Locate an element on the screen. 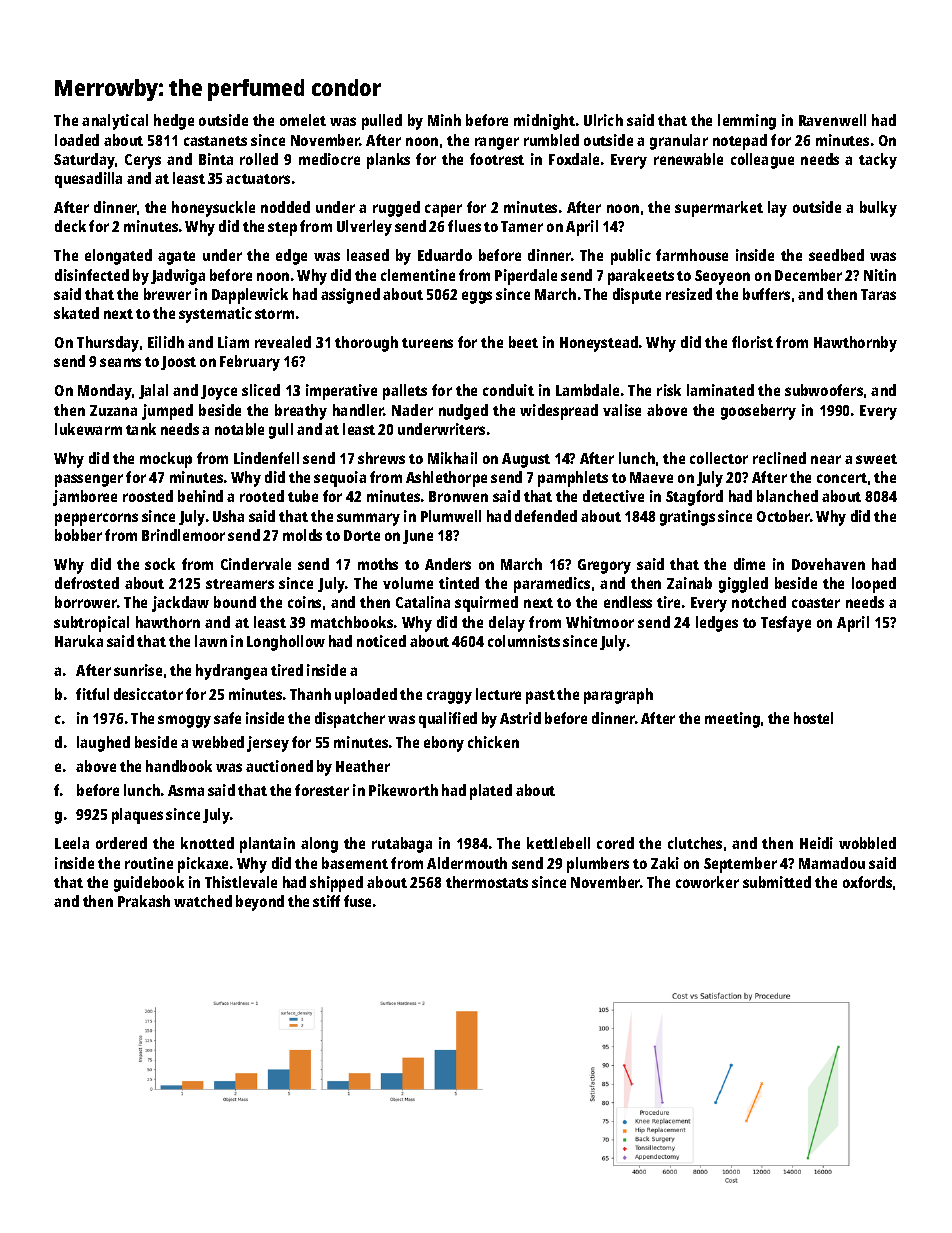 Image resolution: width=952 pixels, height=1233 pixels. Maeve is located at coordinates (651, 477).
